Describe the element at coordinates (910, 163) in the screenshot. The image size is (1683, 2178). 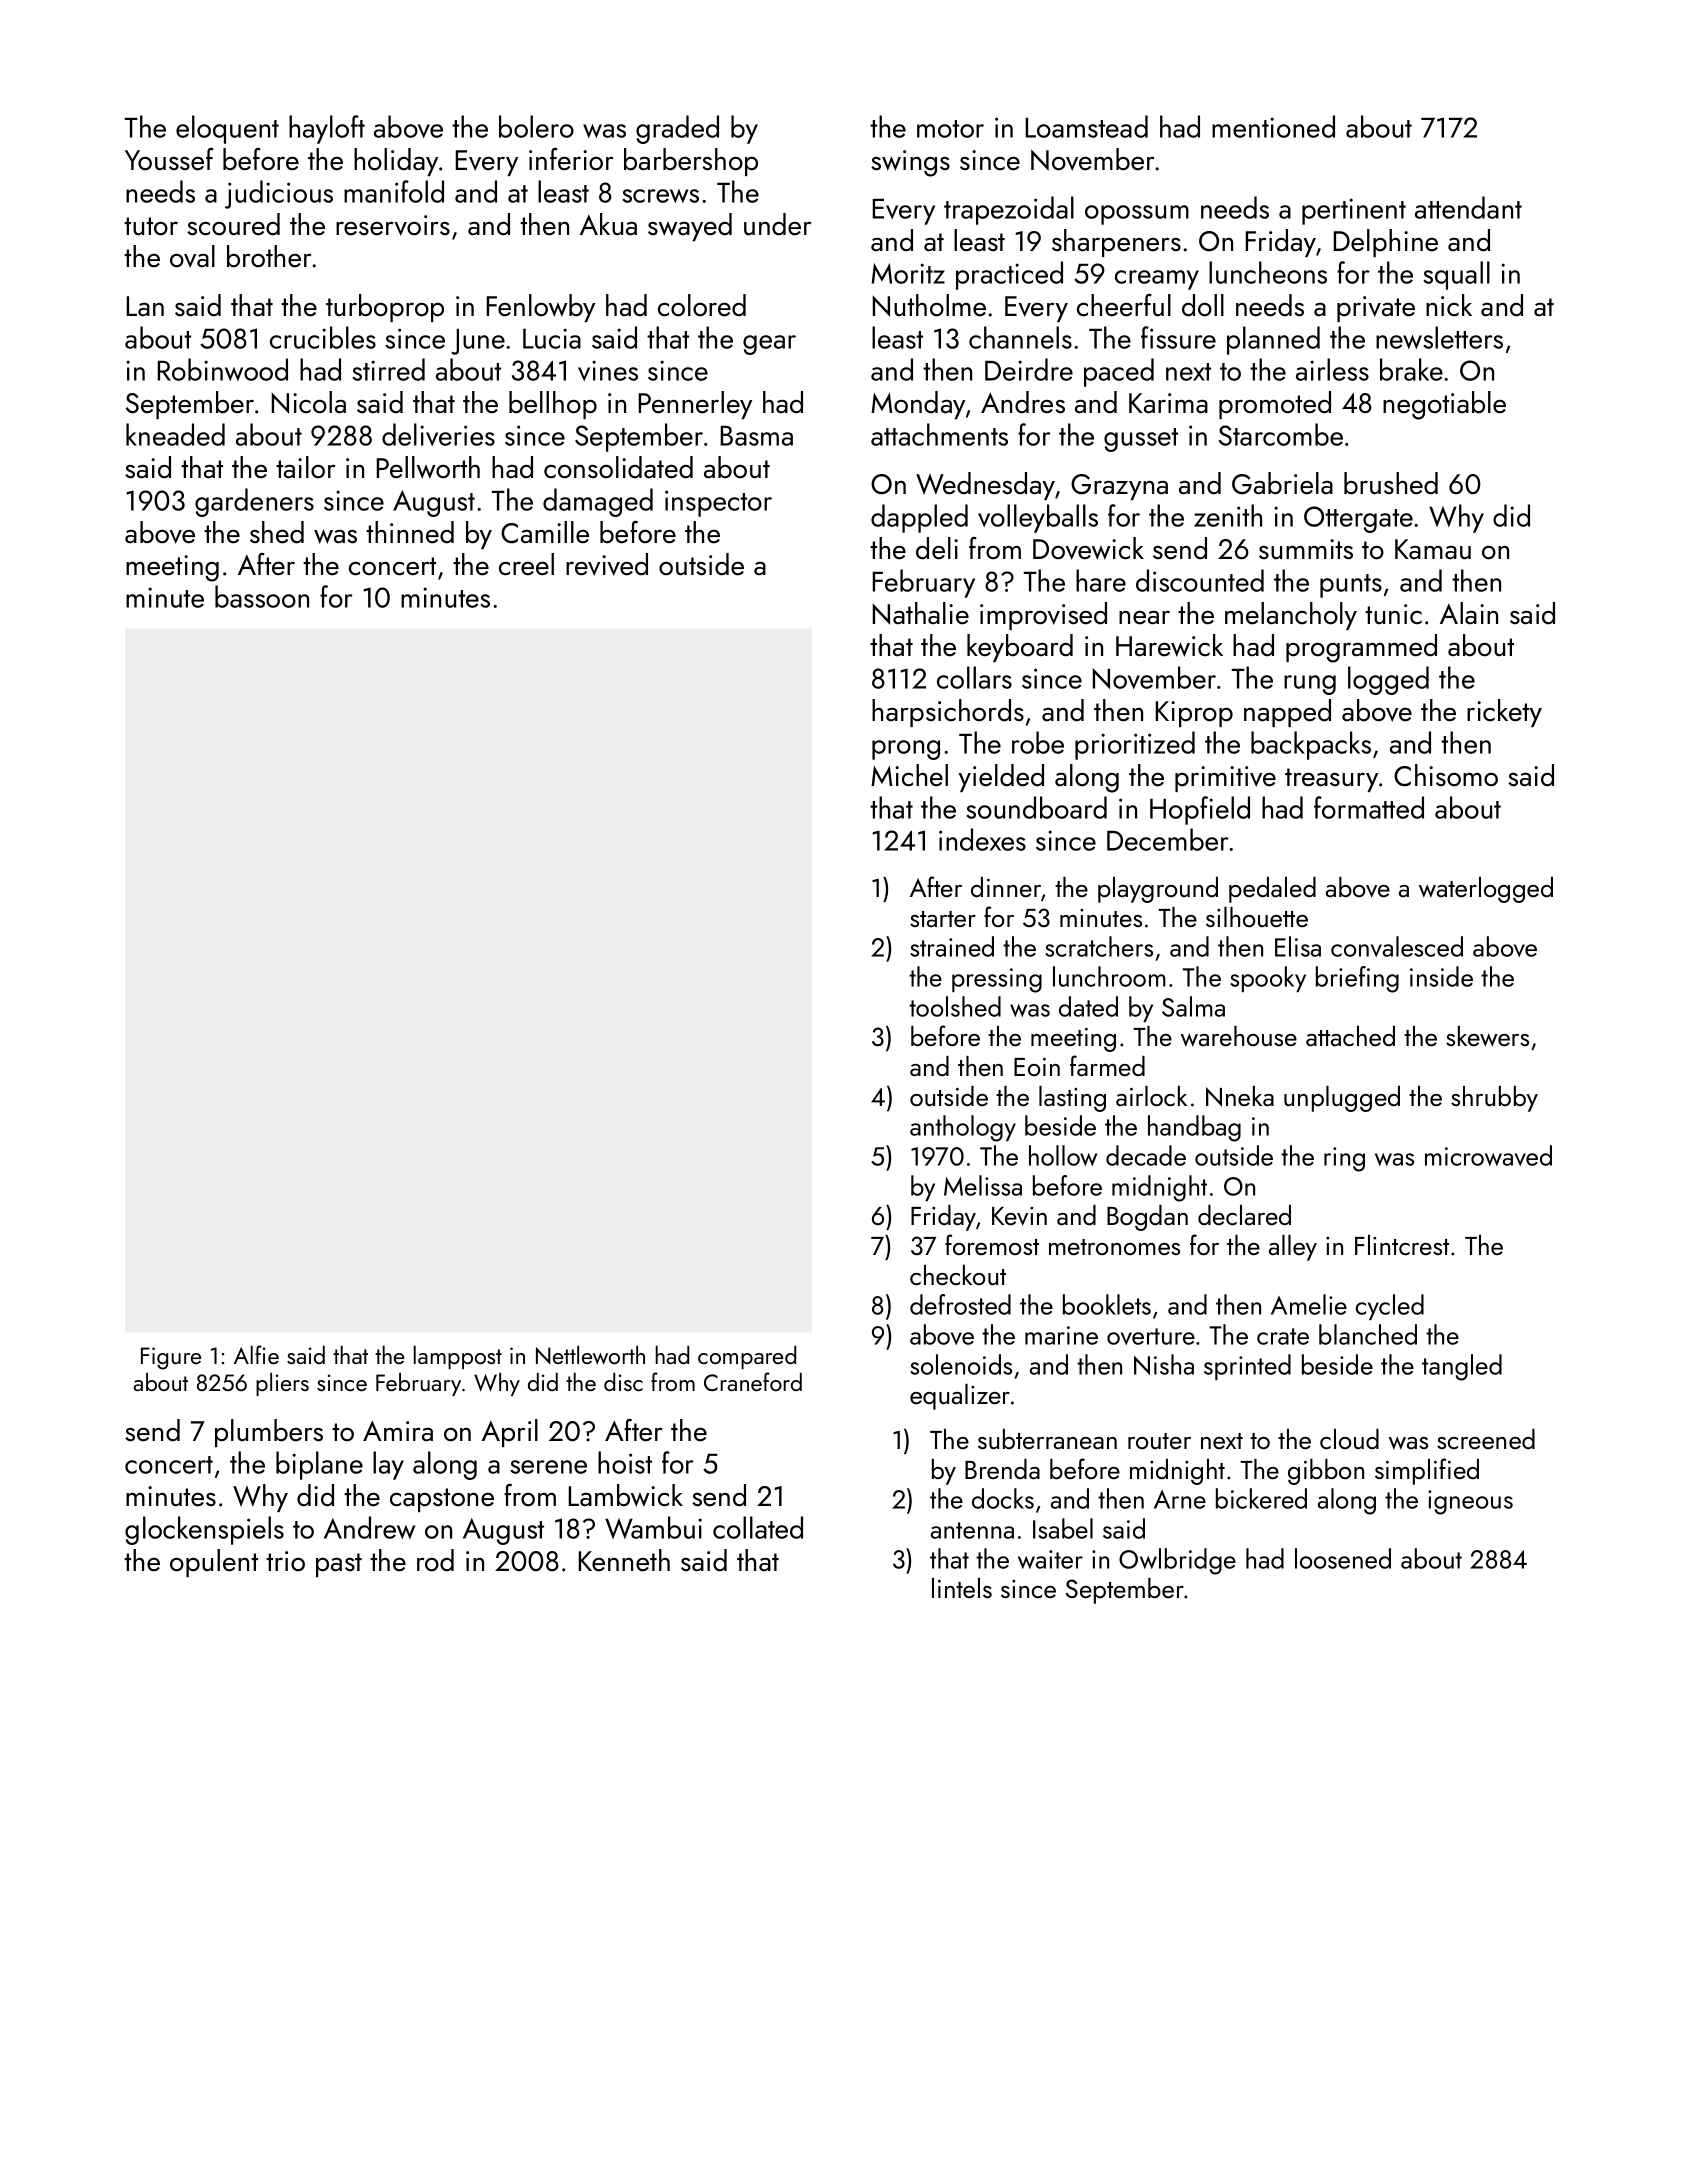
I see `swings` at that location.
